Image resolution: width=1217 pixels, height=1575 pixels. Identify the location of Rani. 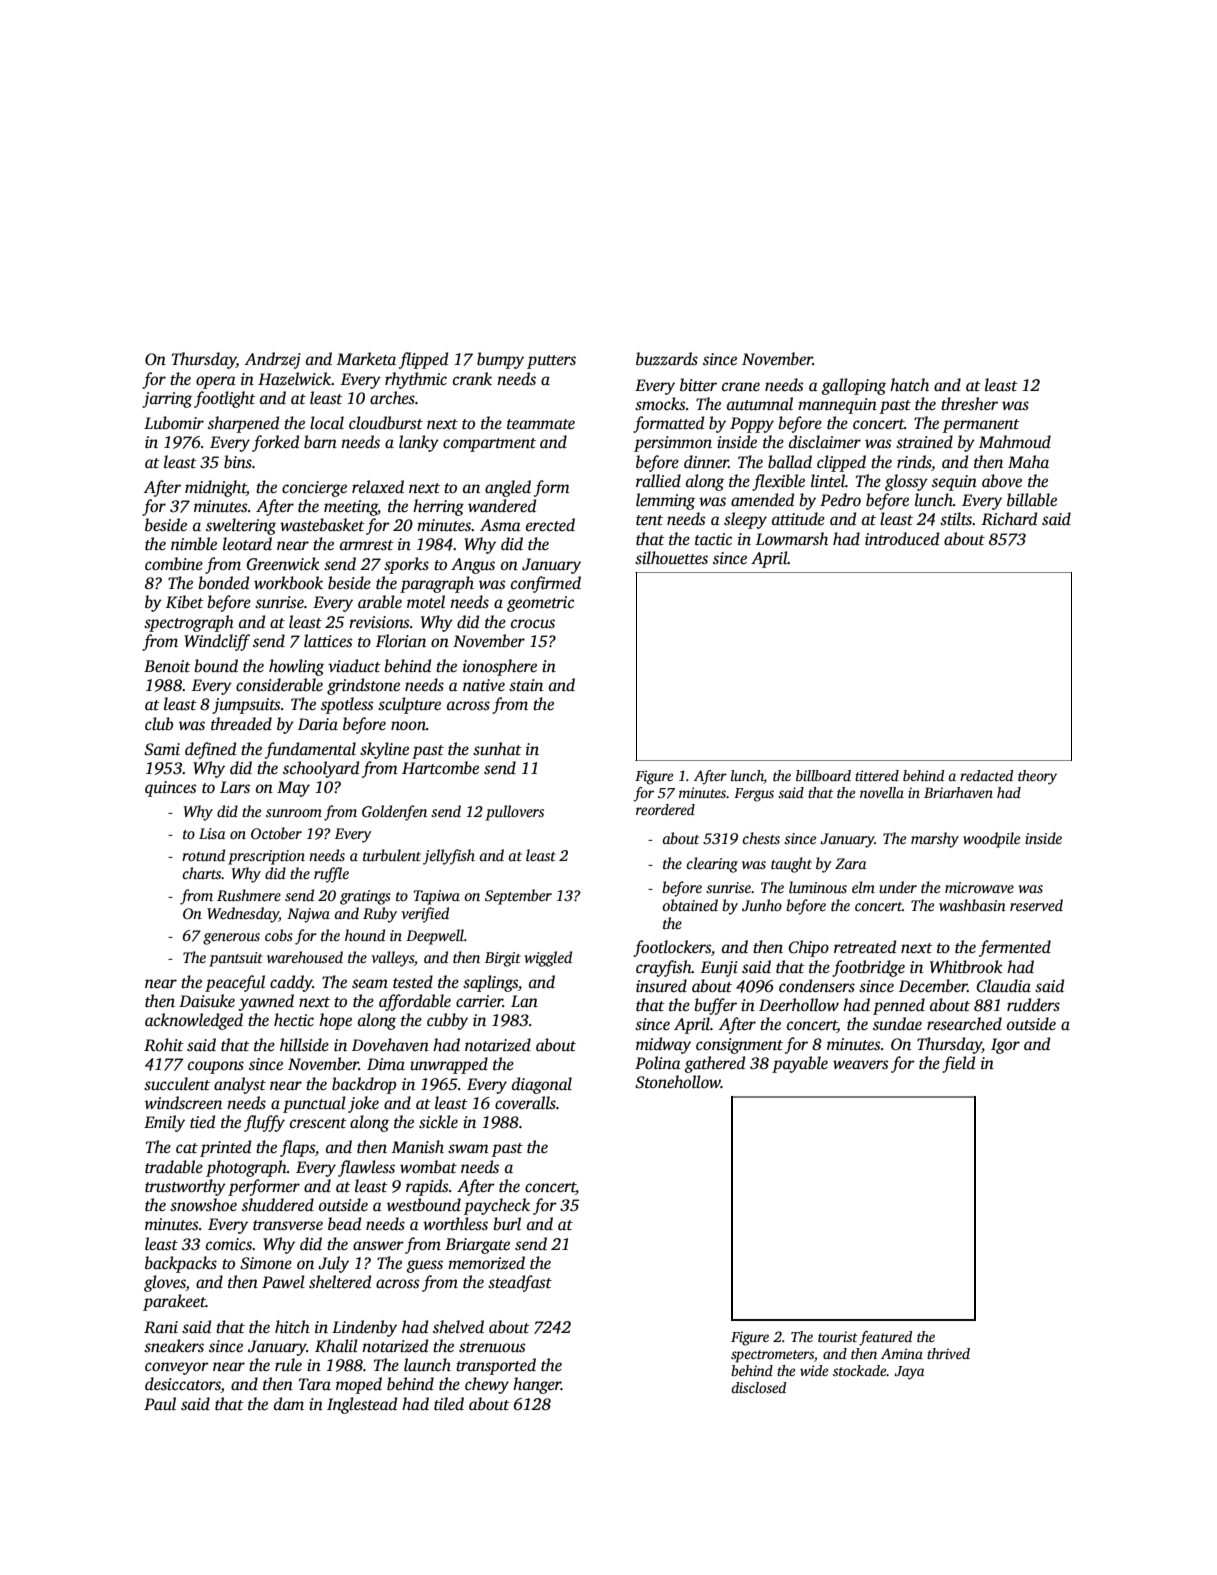
(161, 1327).
